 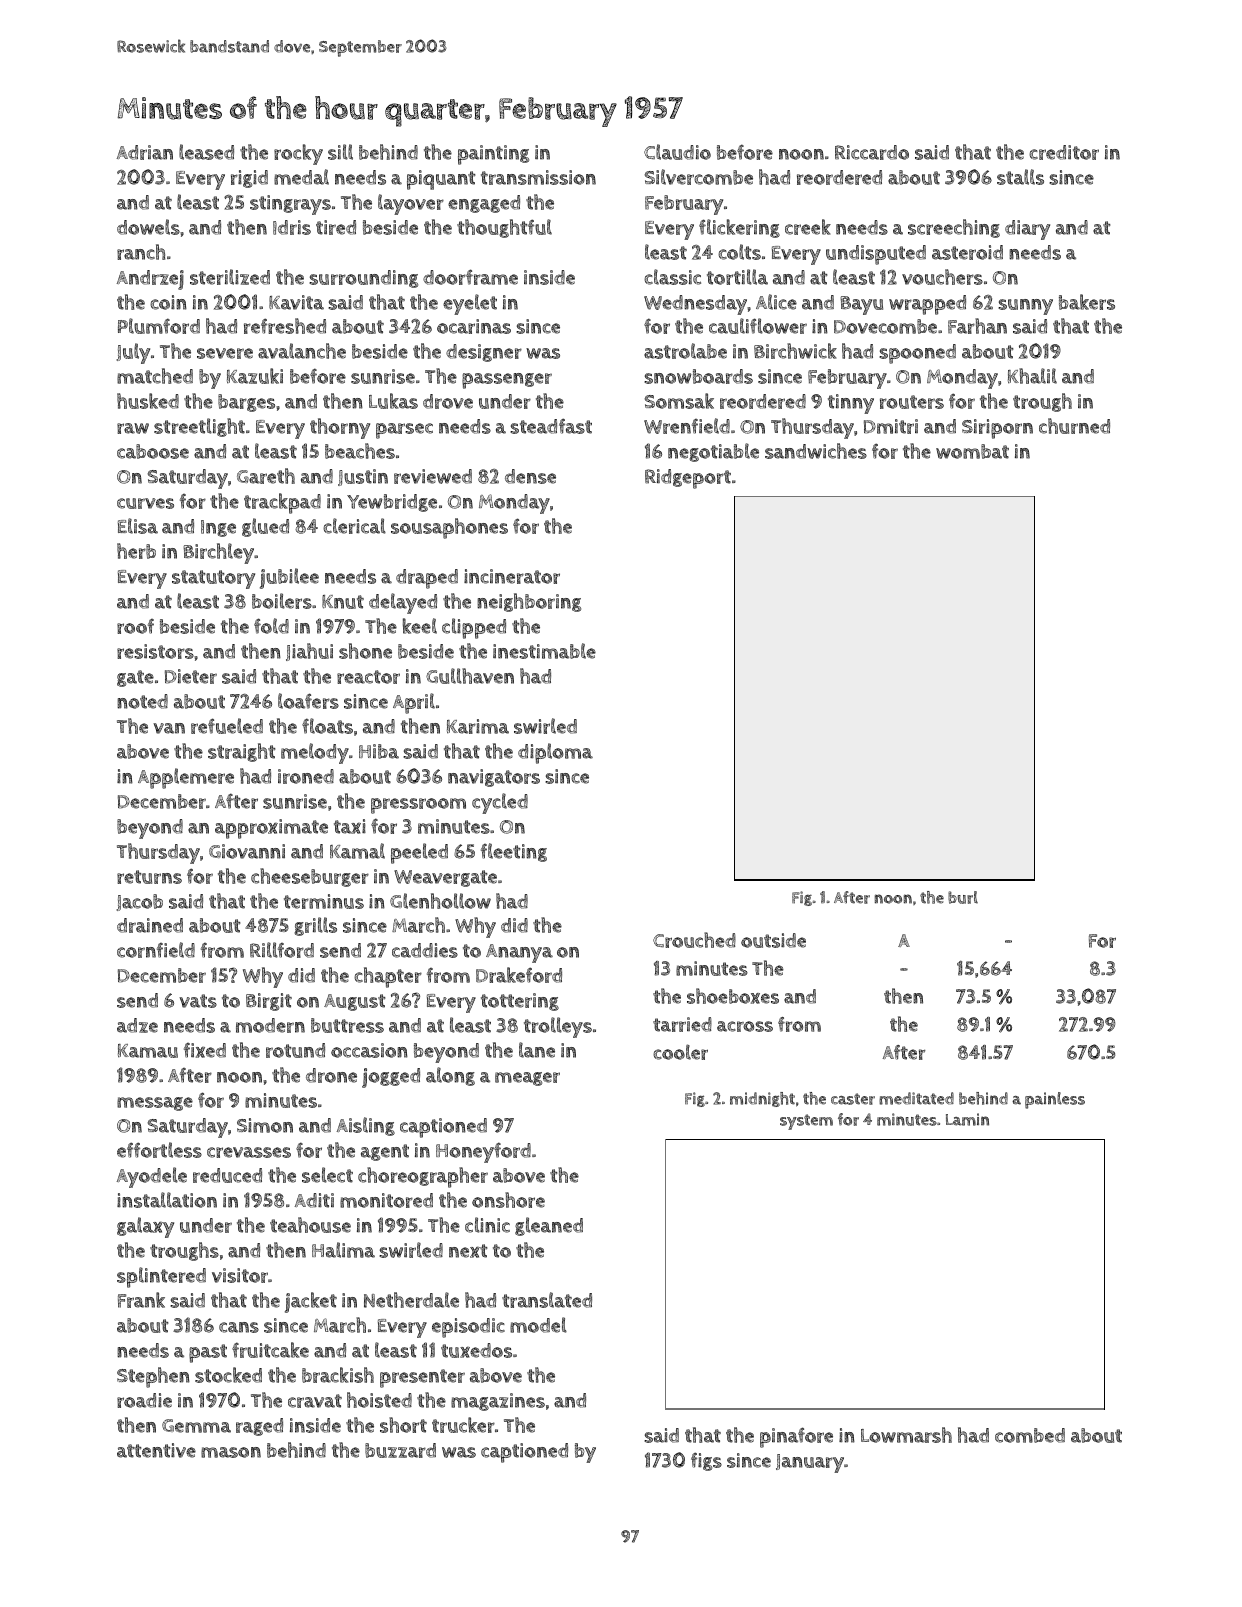 What do you see at coordinates (1055, 1100) in the screenshot?
I see `painless` at bounding box center [1055, 1100].
